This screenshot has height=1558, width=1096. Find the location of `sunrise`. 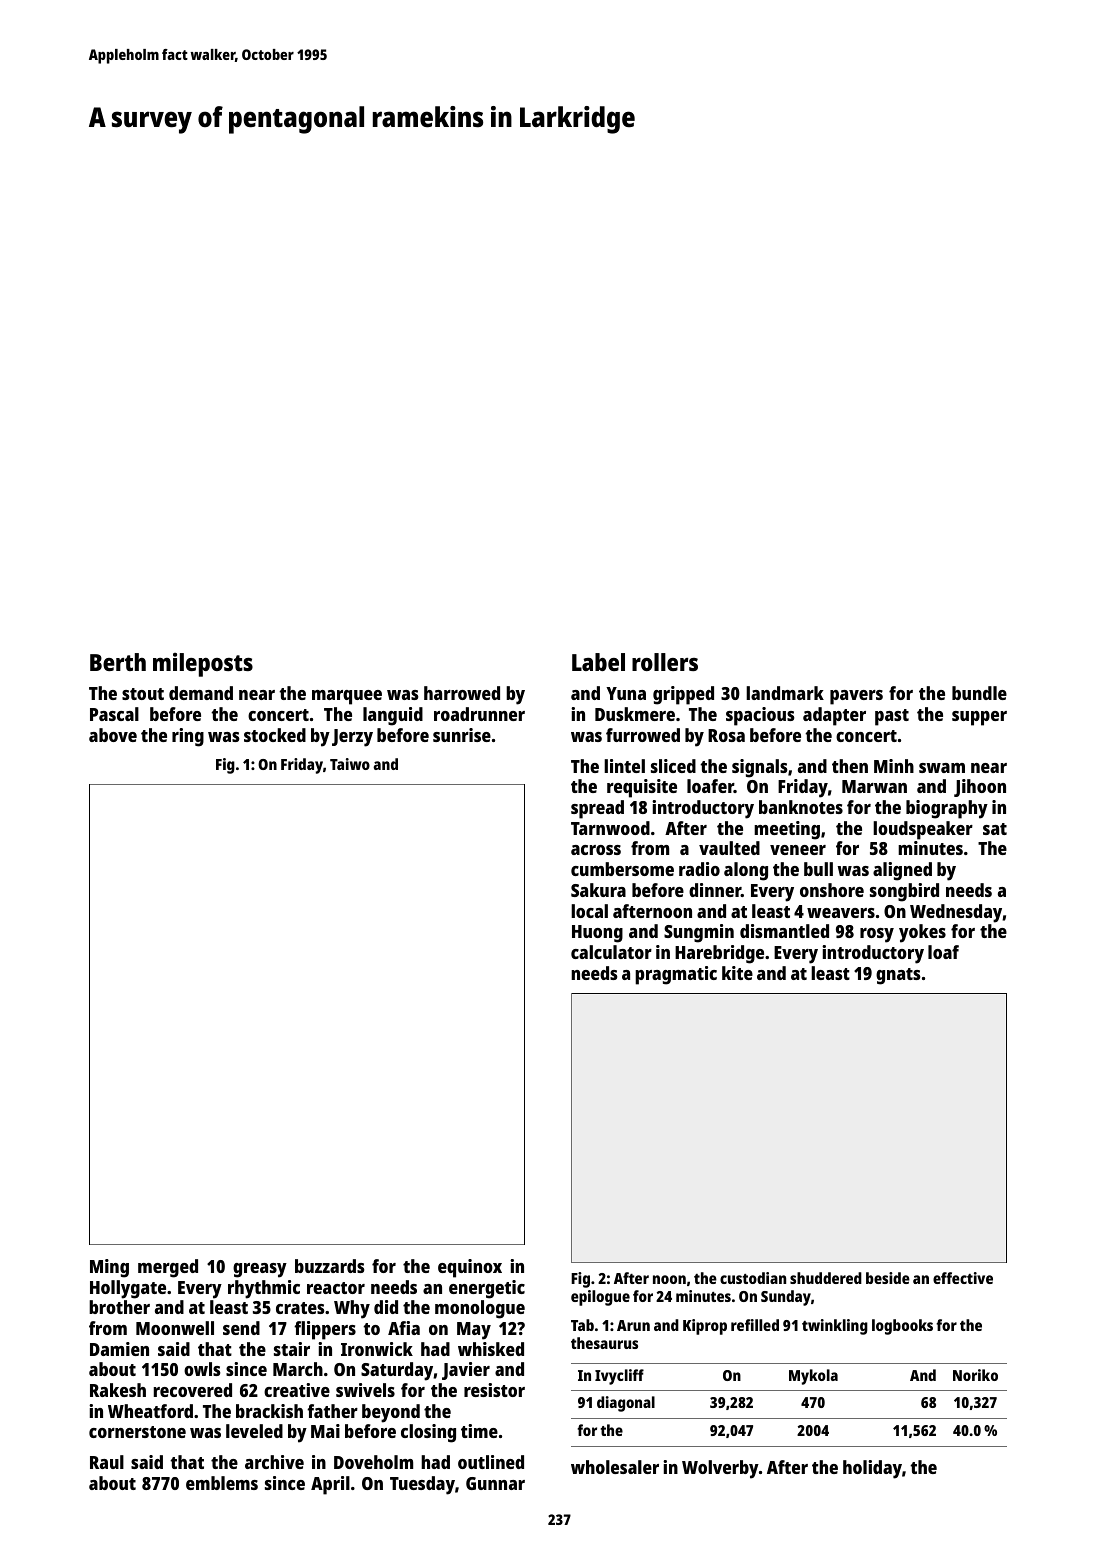

sunrise is located at coordinates (462, 735).
